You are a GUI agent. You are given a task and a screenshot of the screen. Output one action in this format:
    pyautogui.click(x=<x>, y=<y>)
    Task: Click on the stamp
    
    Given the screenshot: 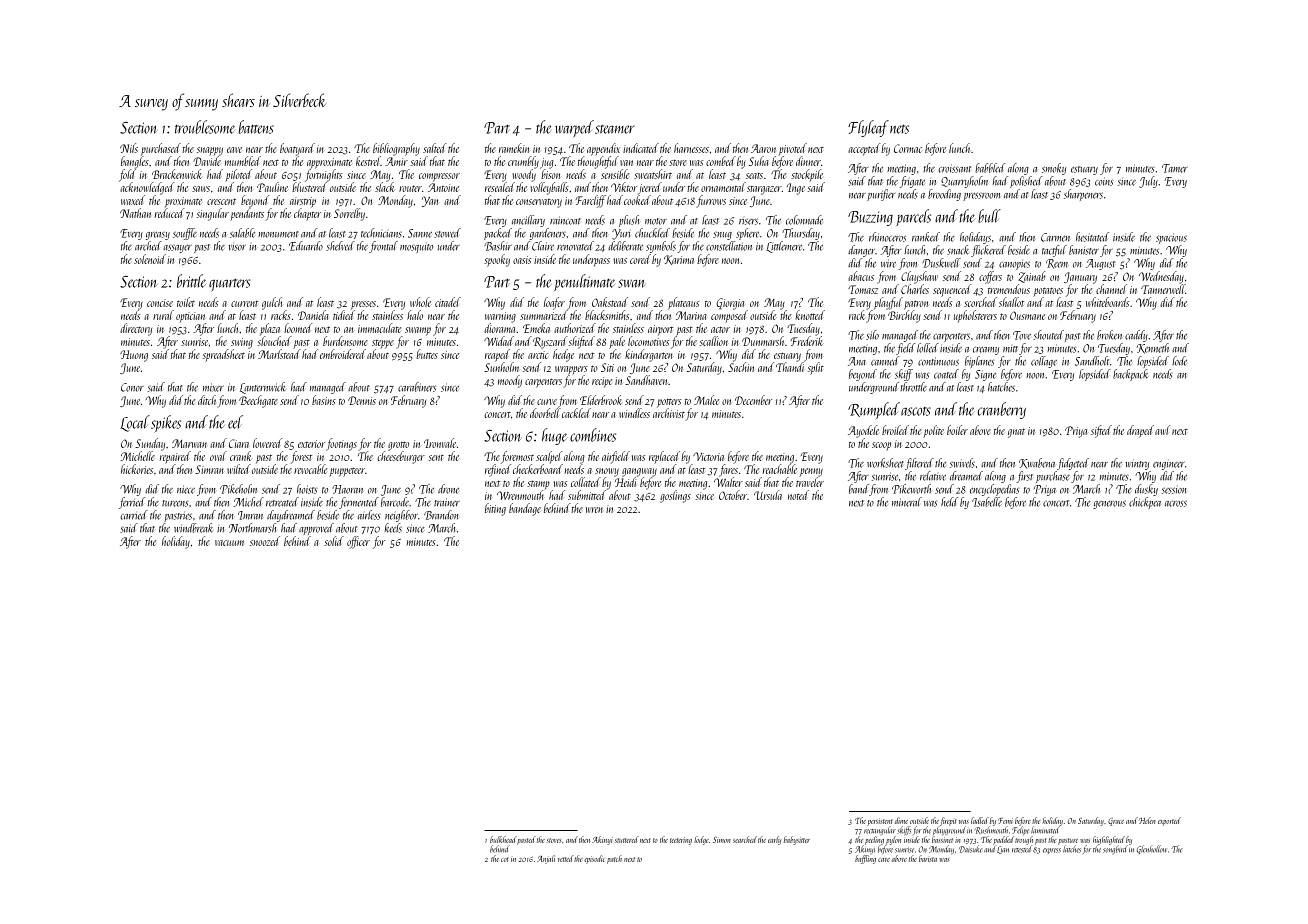 What is the action you would take?
    pyautogui.click(x=538, y=484)
